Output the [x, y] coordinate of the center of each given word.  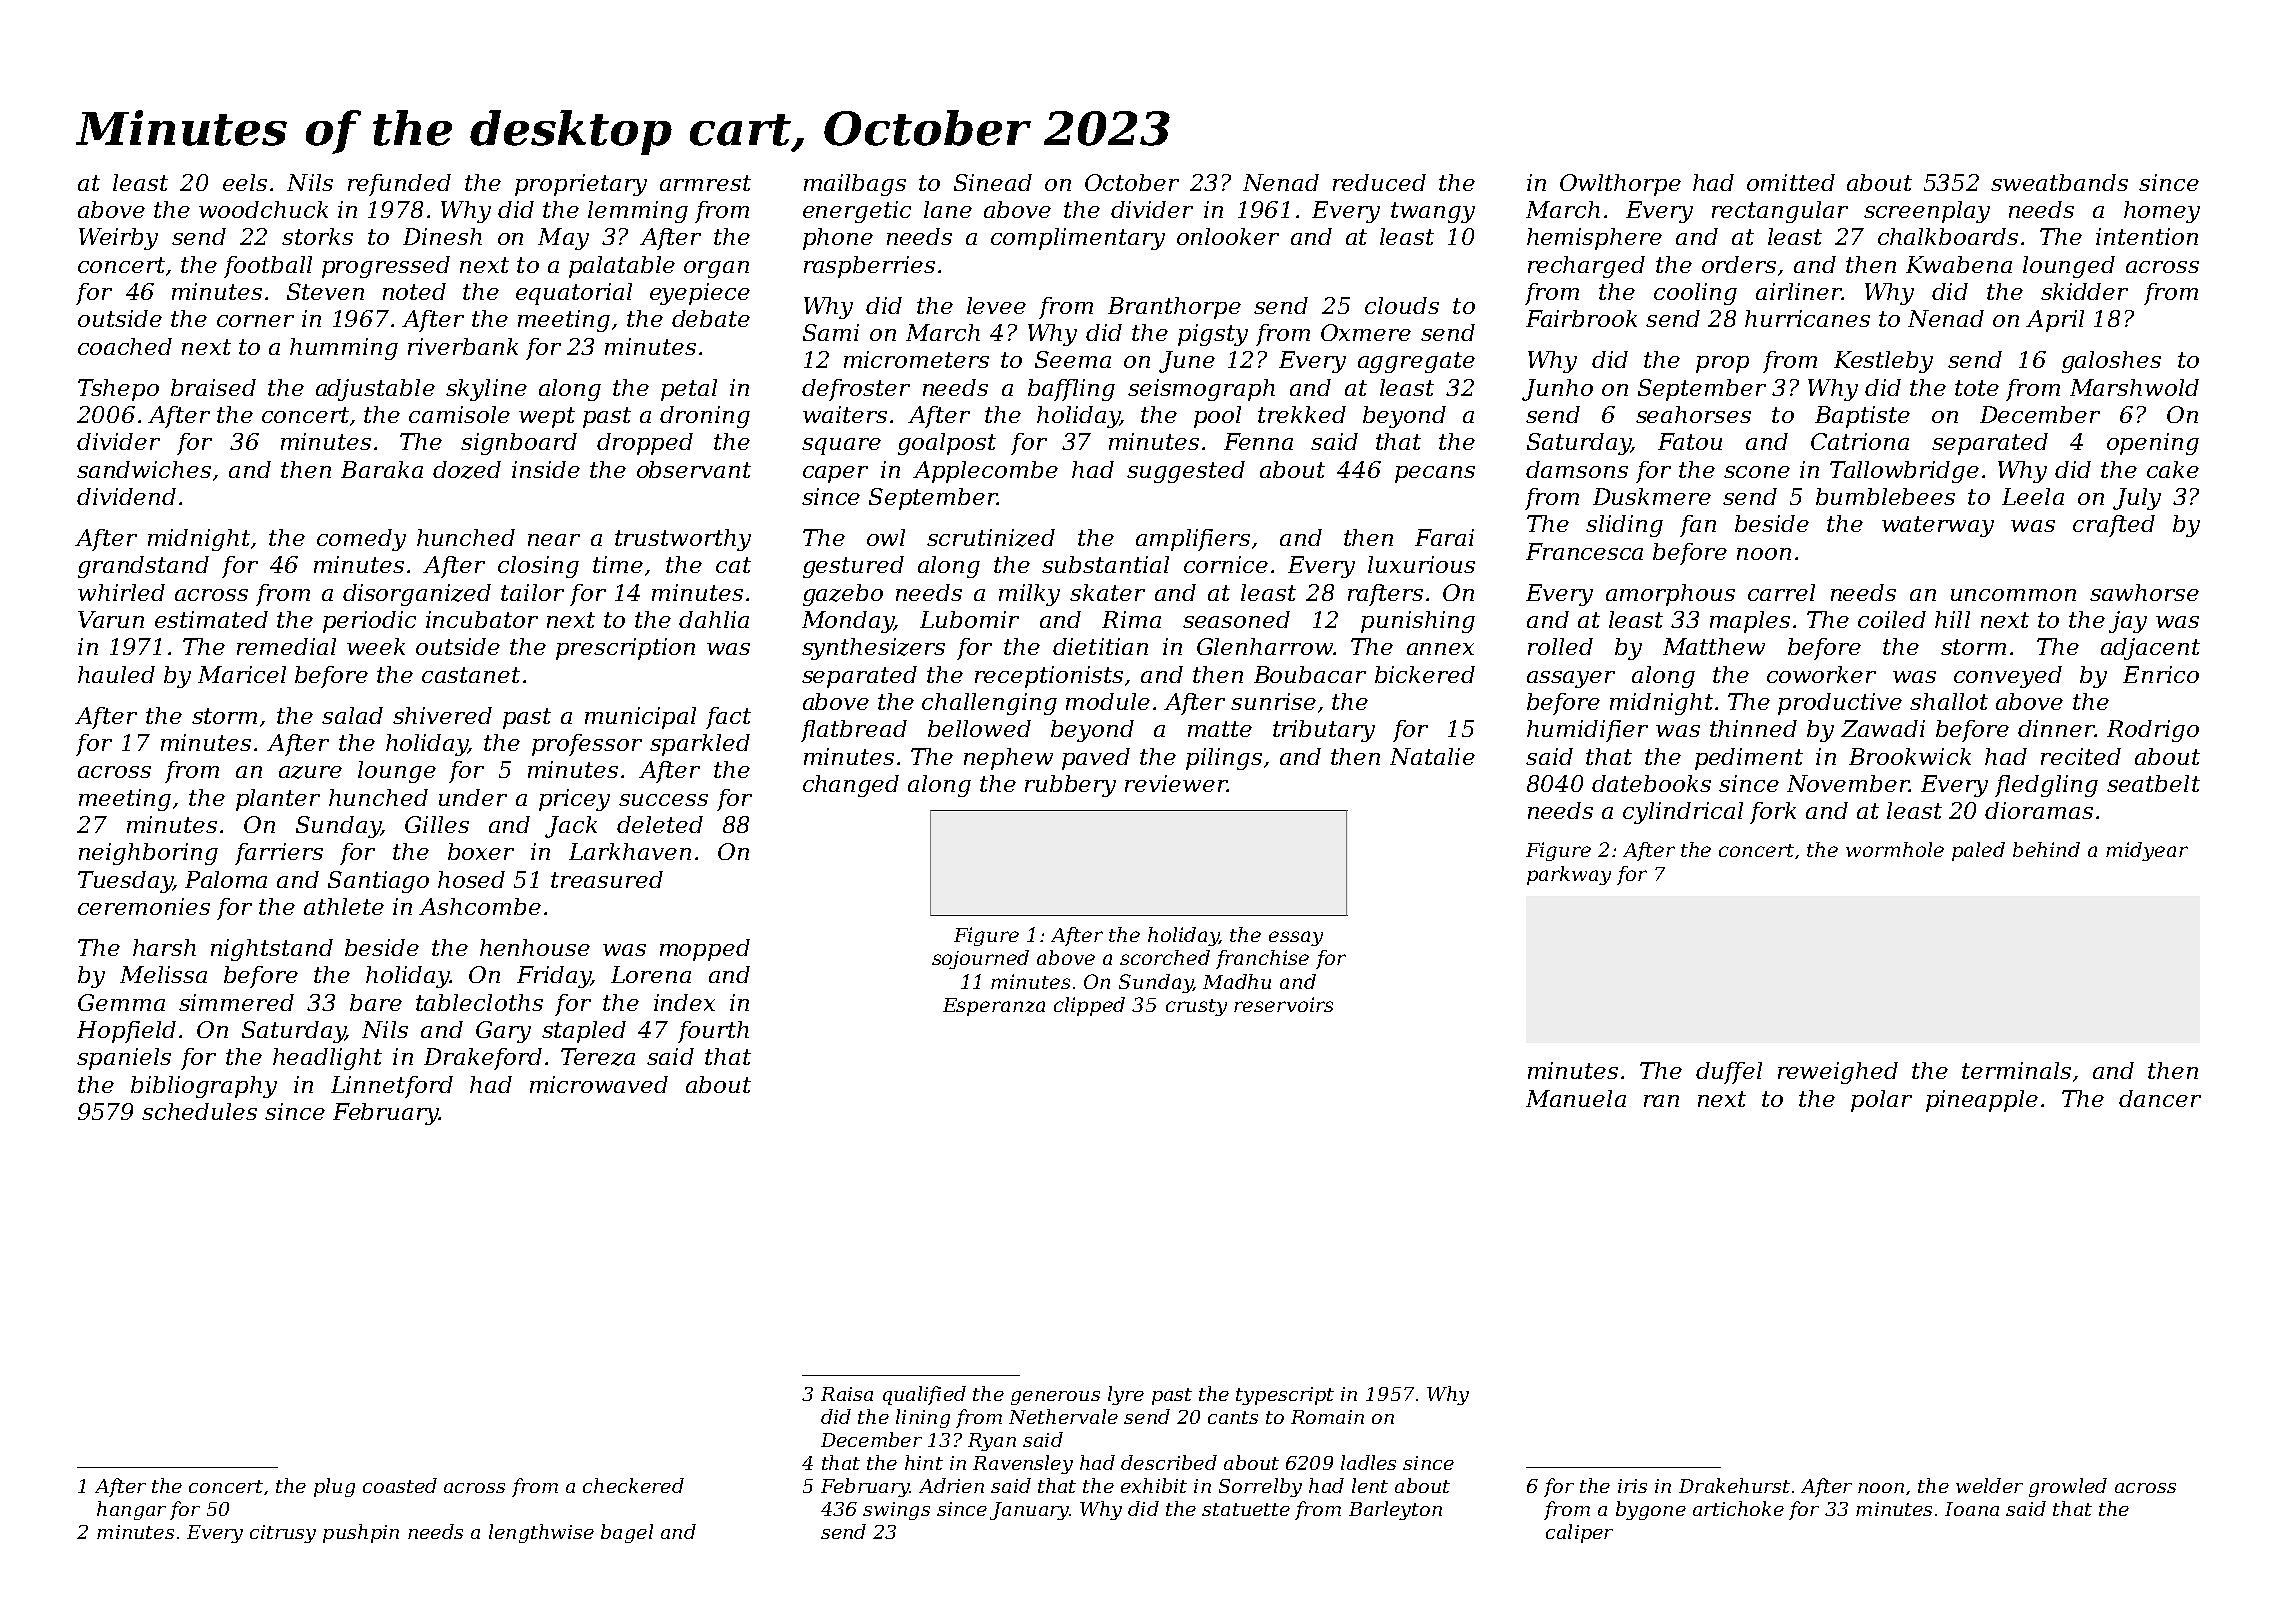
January [1029, 1511]
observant [694, 469]
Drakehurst [1734, 1485]
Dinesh [442, 236]
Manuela [1576, 1098]
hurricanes [1807, 318]
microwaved [599, 1084]
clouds [1402, 305]
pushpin [361, 1533]
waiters [845, 414]
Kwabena [1959, 264]
